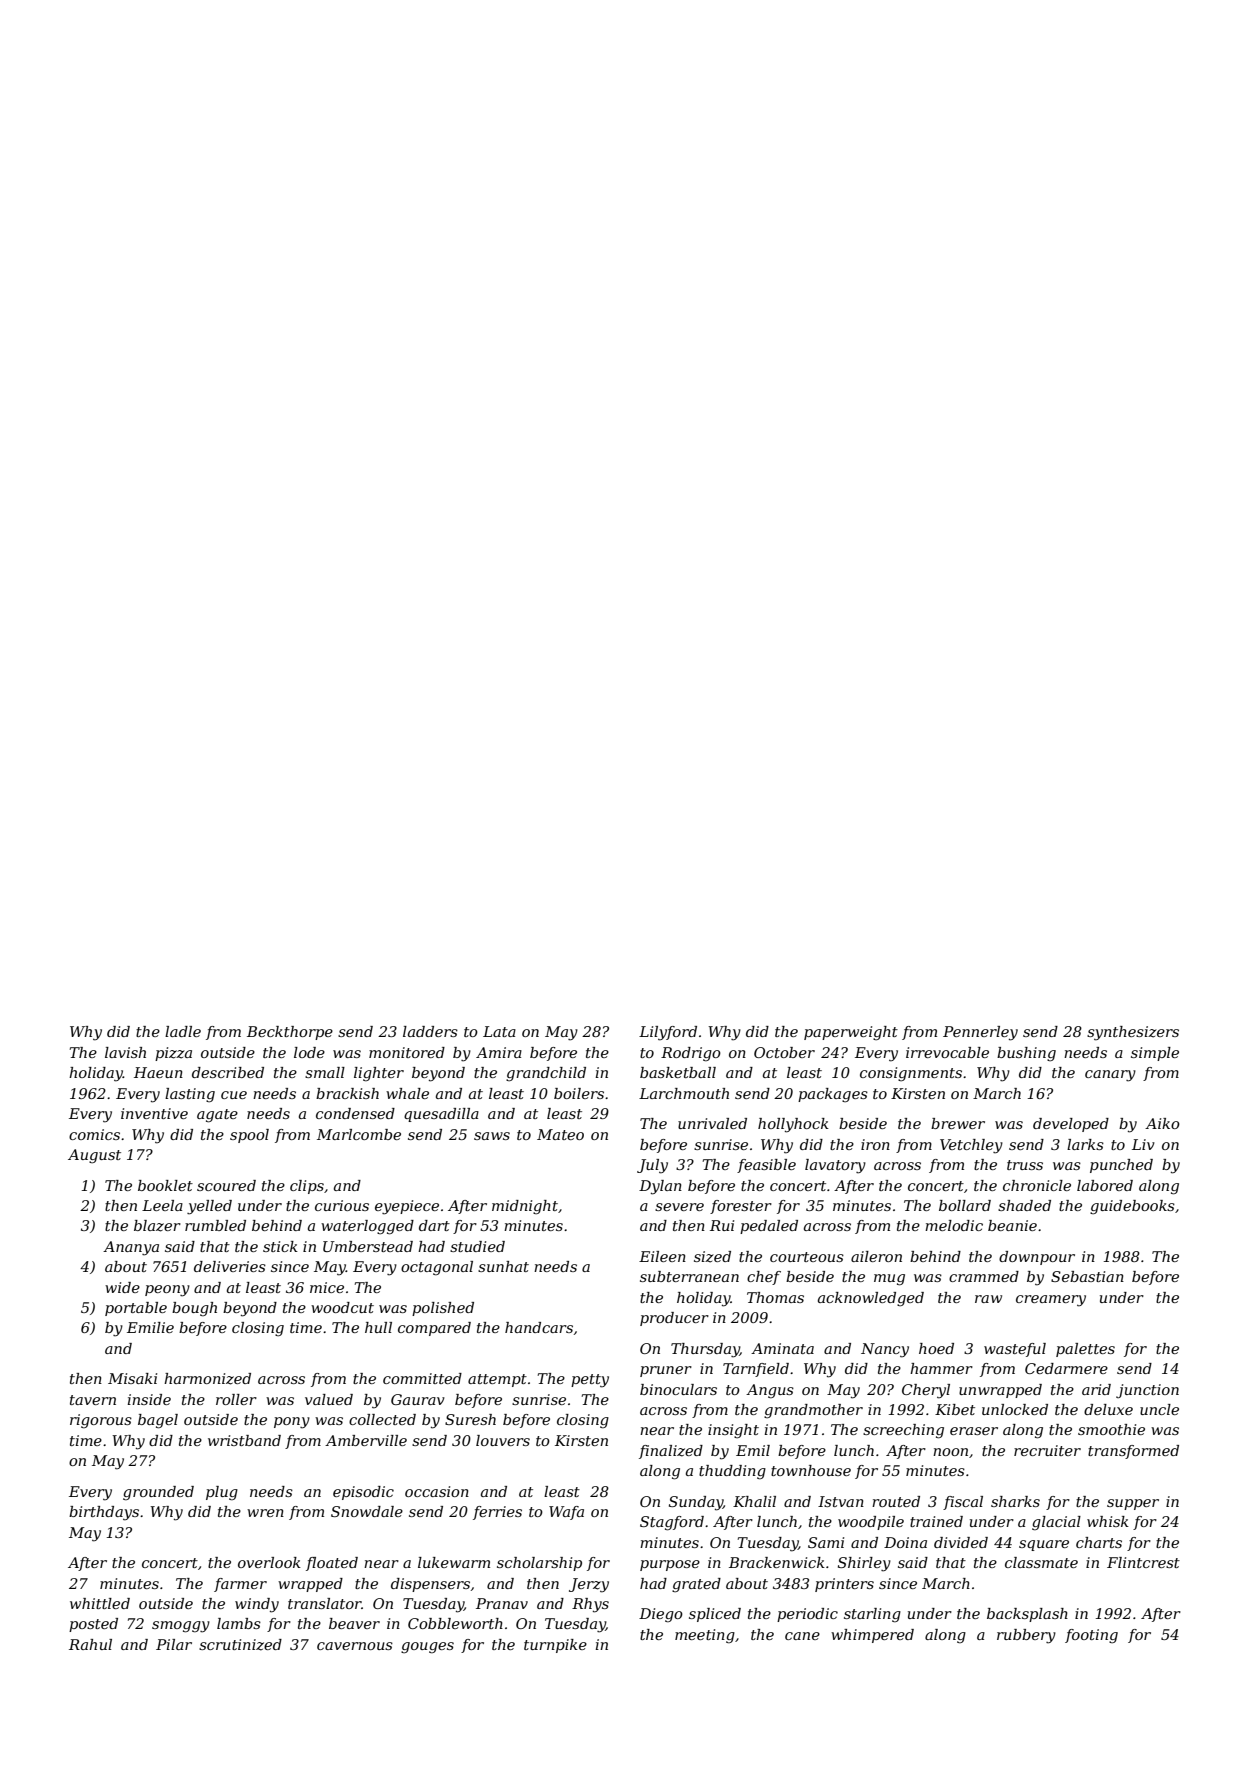 The height and width of the screenshot is (1766, 1249). I want to click on insight, so click(733, 1431).
